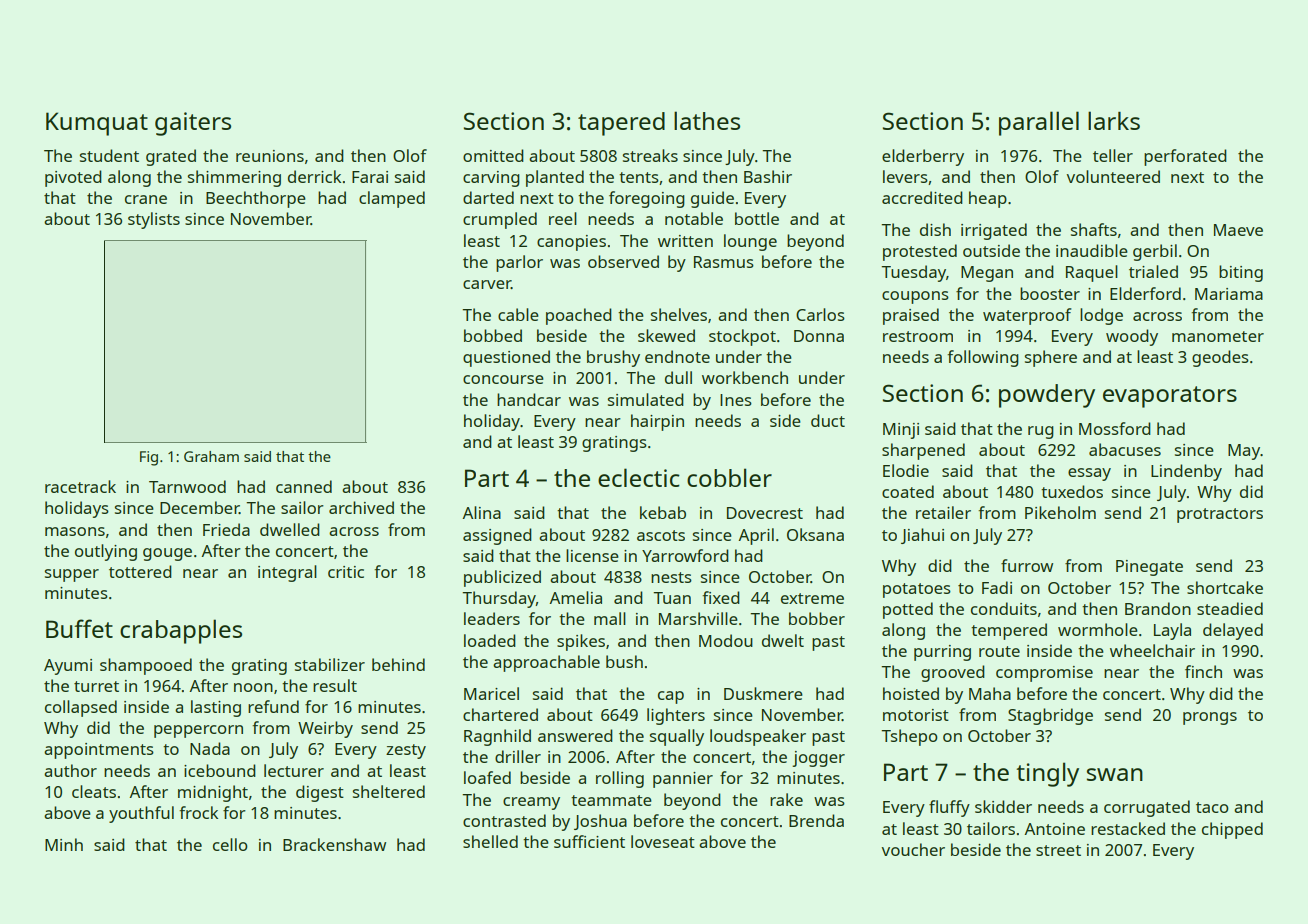 This screenshot has width=1308, height=924. I want to click on gaiters, so click(193, 124).
